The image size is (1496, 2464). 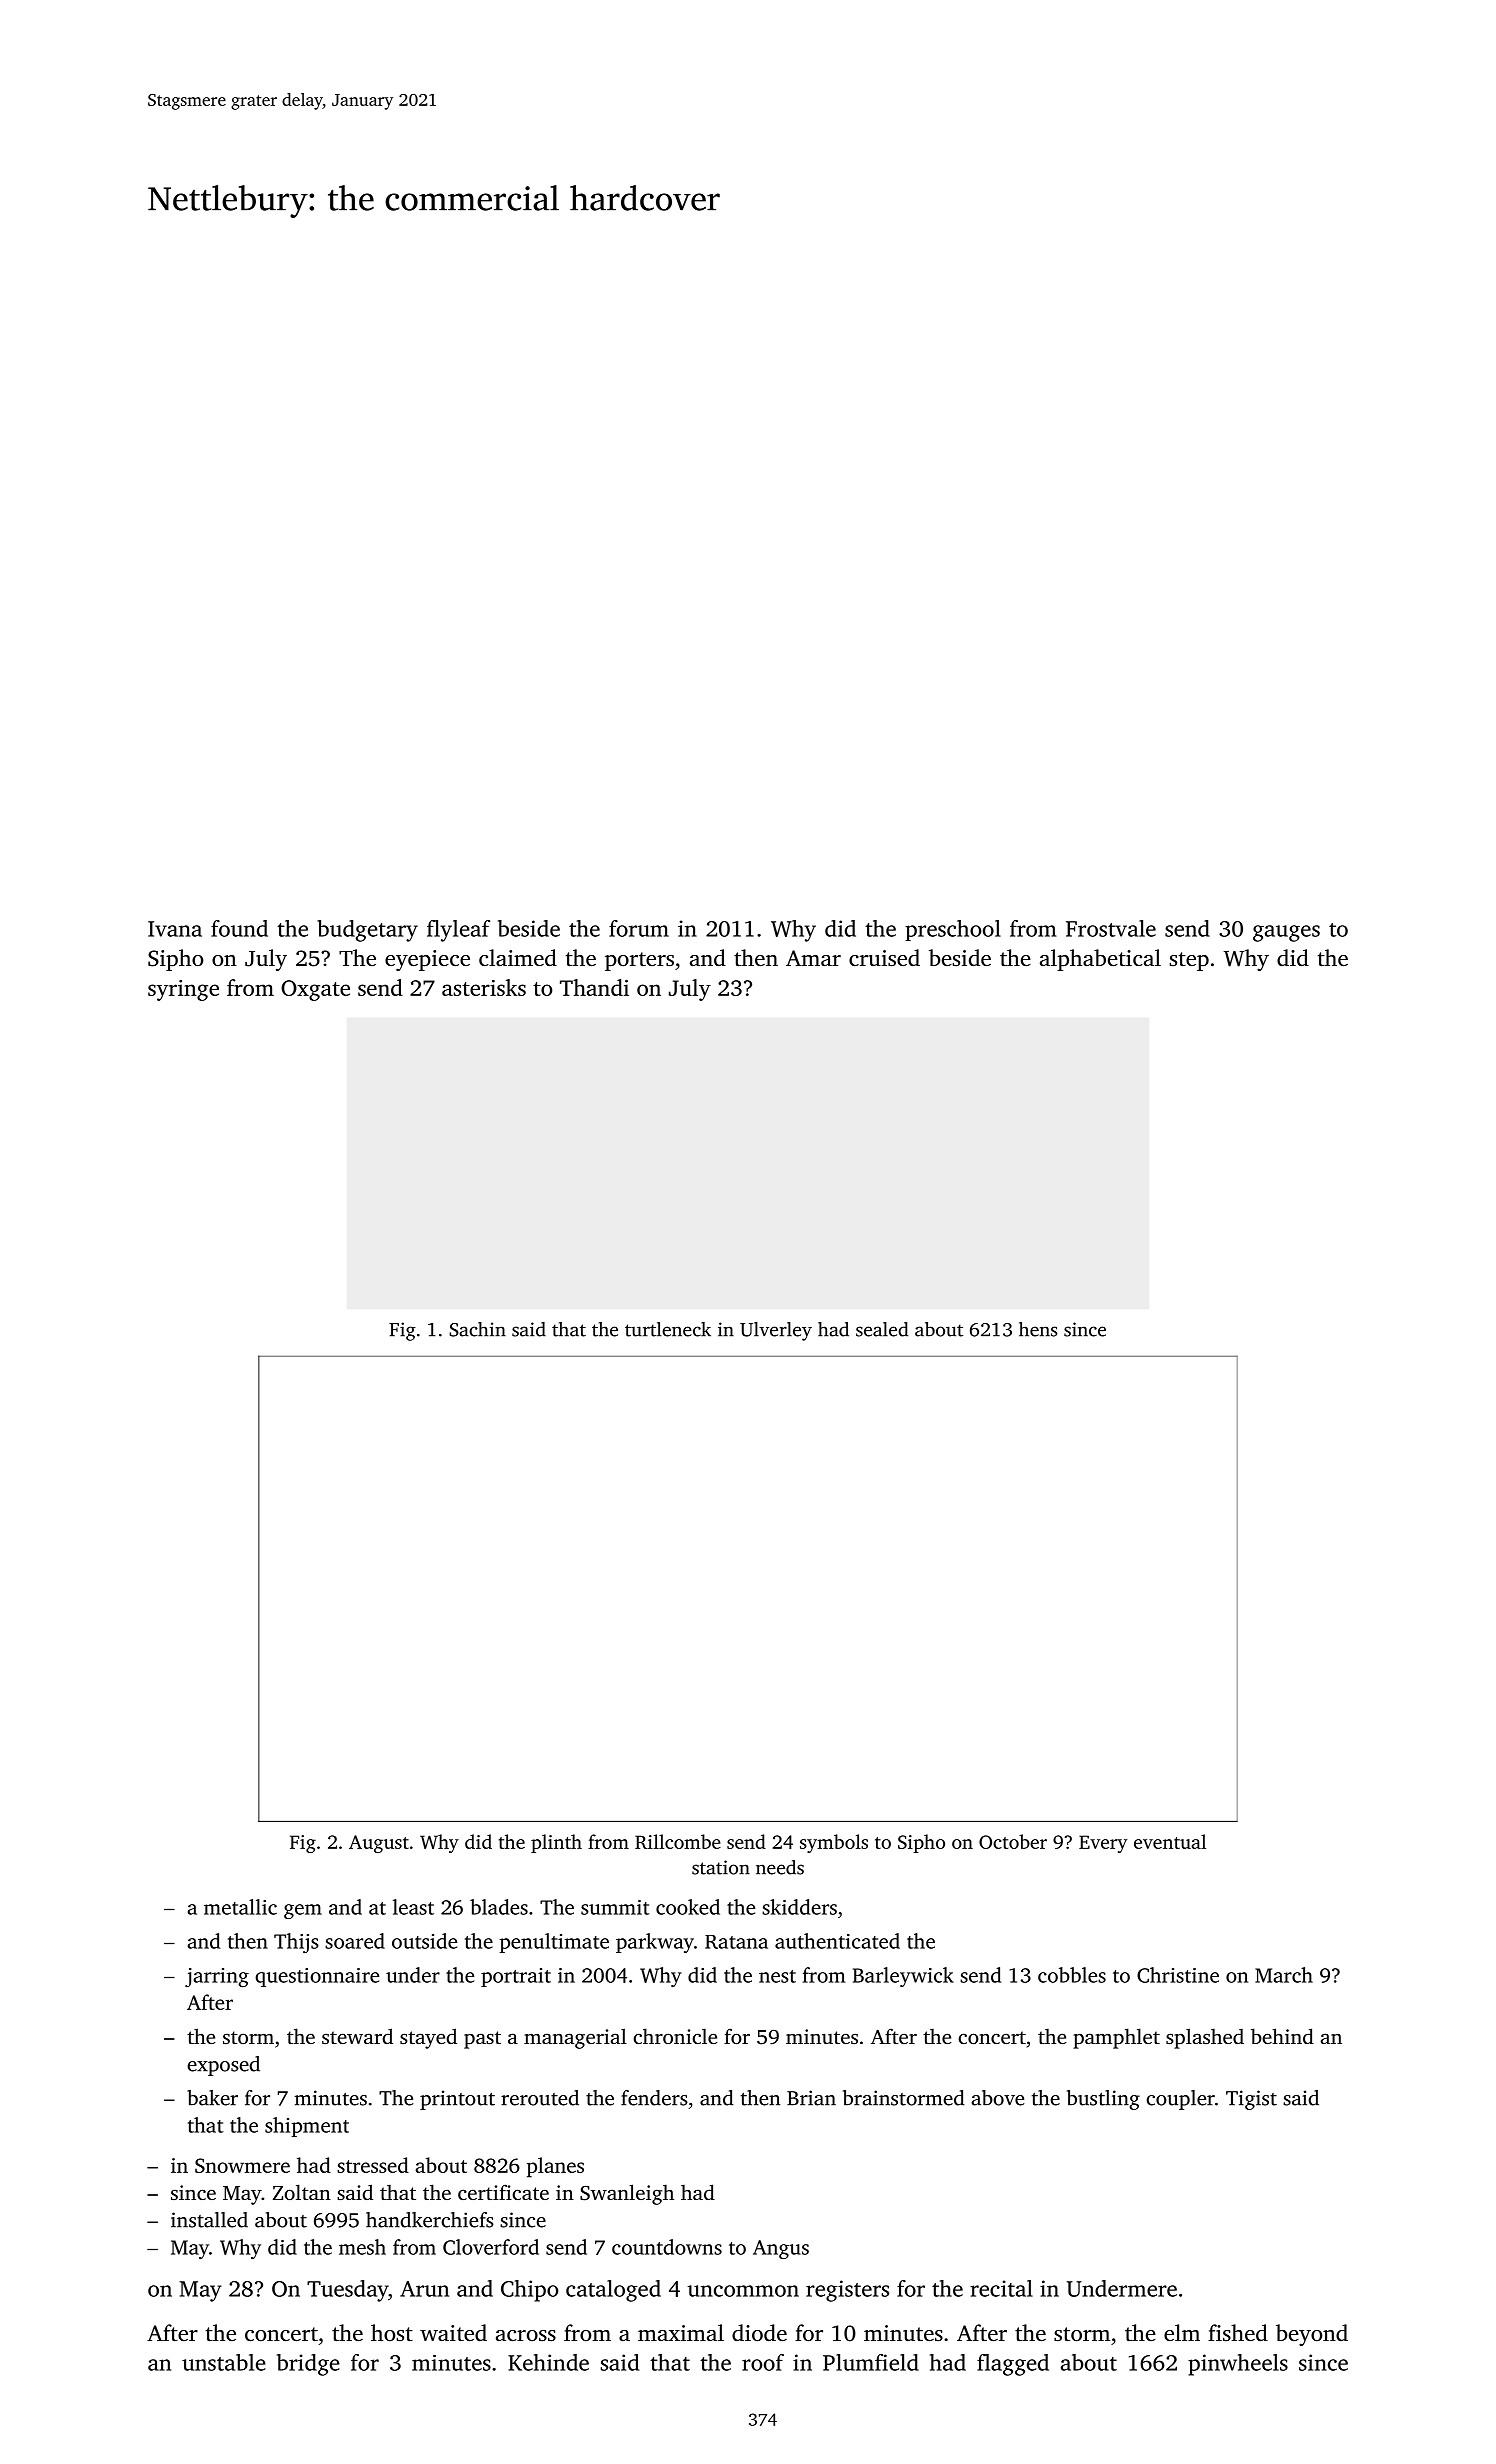 What do you see at coordinates (1103, 1844) in the page?
I see `Every` at bounding box center [1103, 1844].
